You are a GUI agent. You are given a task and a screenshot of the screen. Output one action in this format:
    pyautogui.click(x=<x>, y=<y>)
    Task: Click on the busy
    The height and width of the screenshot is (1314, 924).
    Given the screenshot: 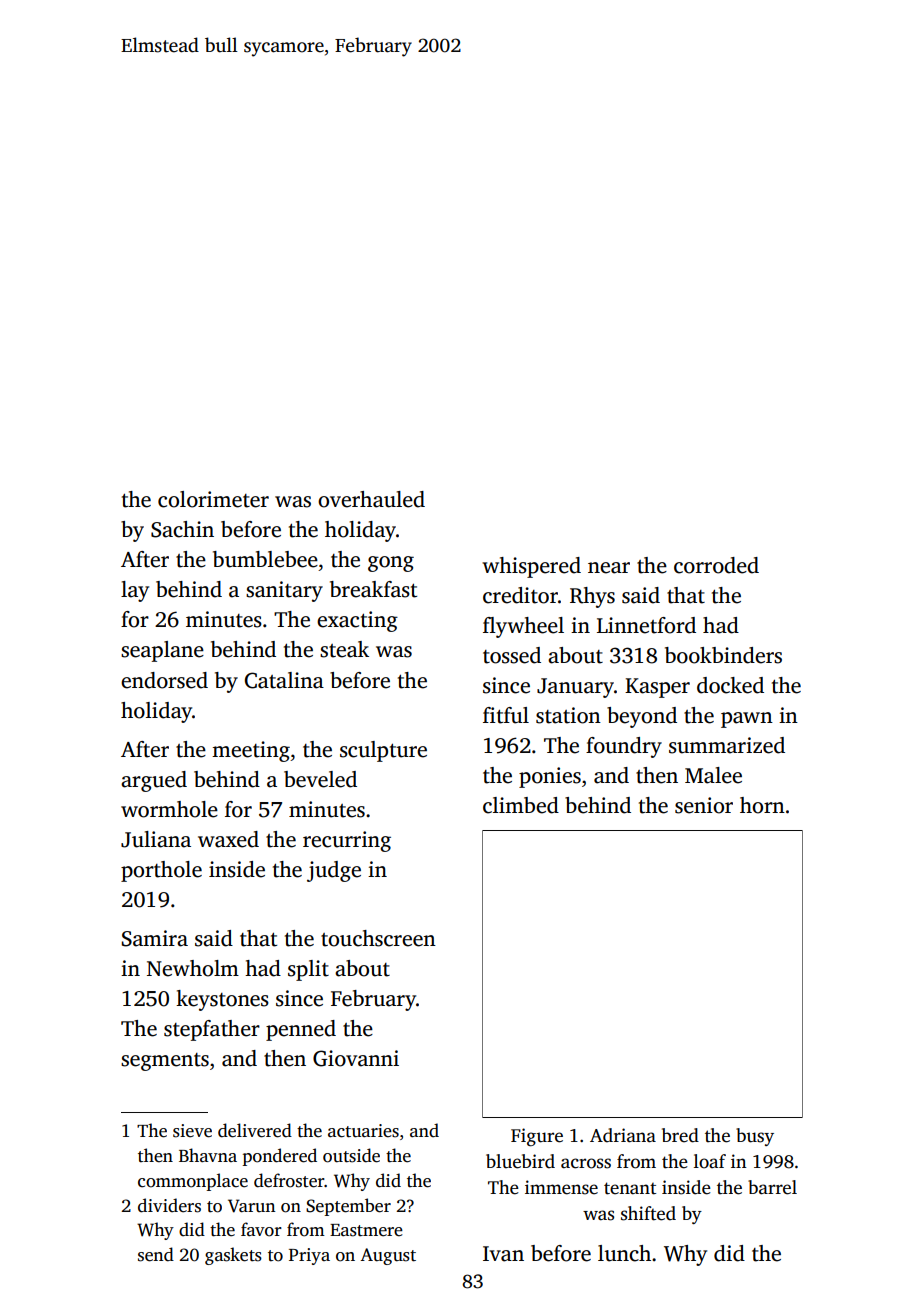 What is the action you would take?
    pyautogui.click(x=755, y=1137)
